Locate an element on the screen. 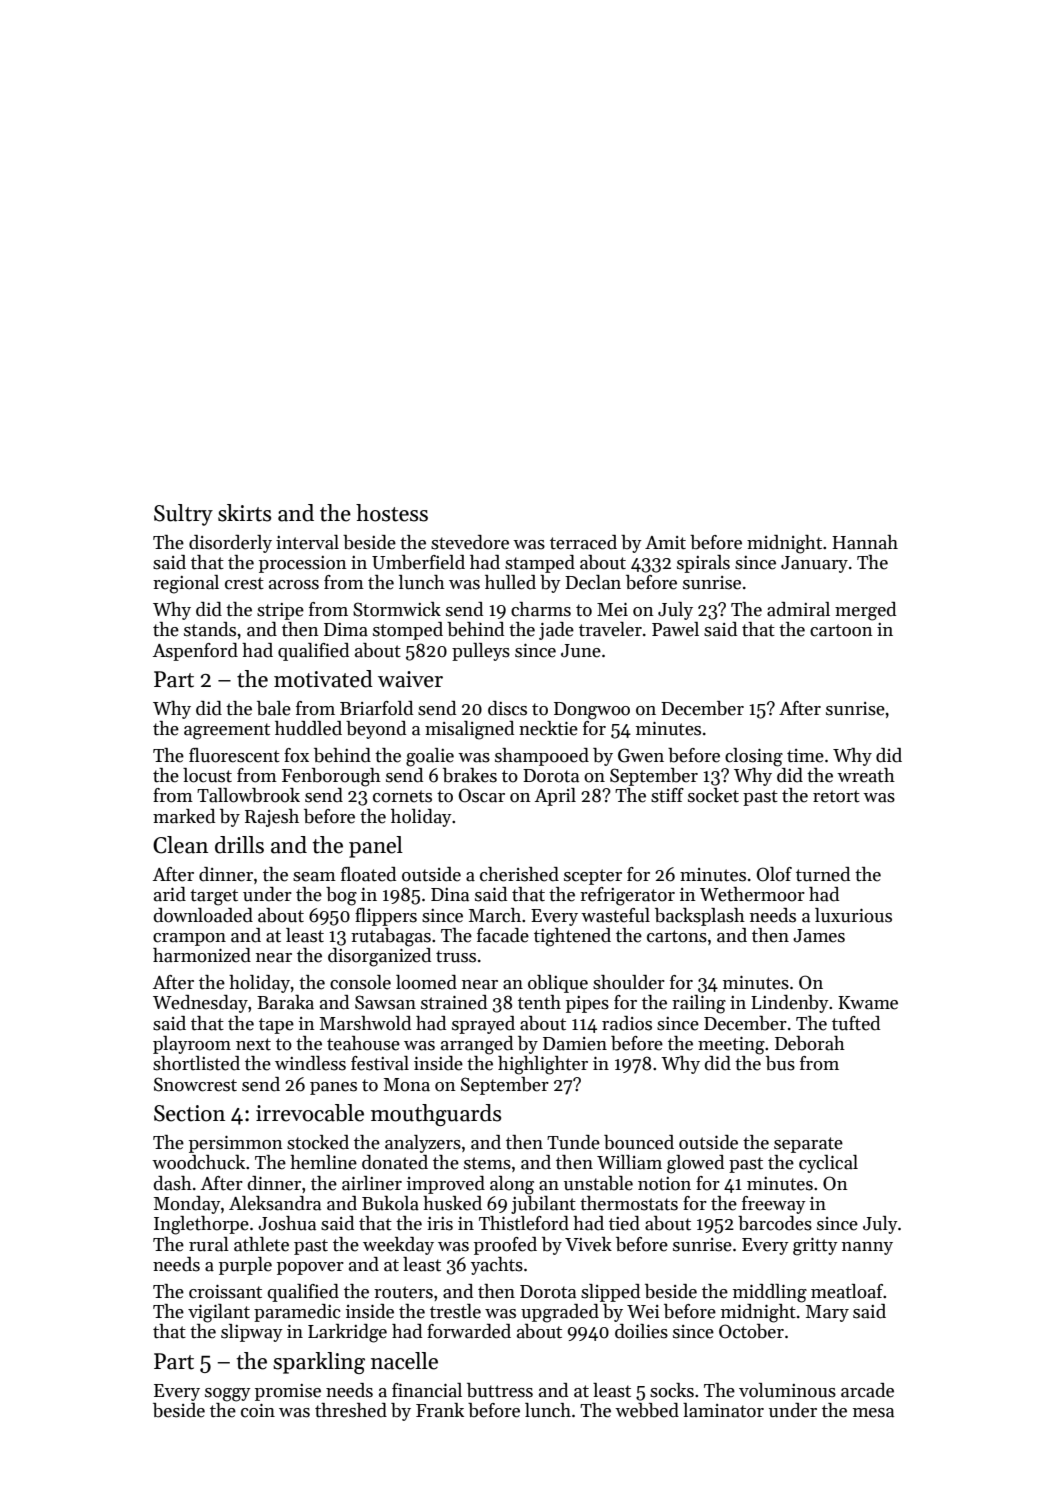  skirts is located at coordinates (244, 513).
